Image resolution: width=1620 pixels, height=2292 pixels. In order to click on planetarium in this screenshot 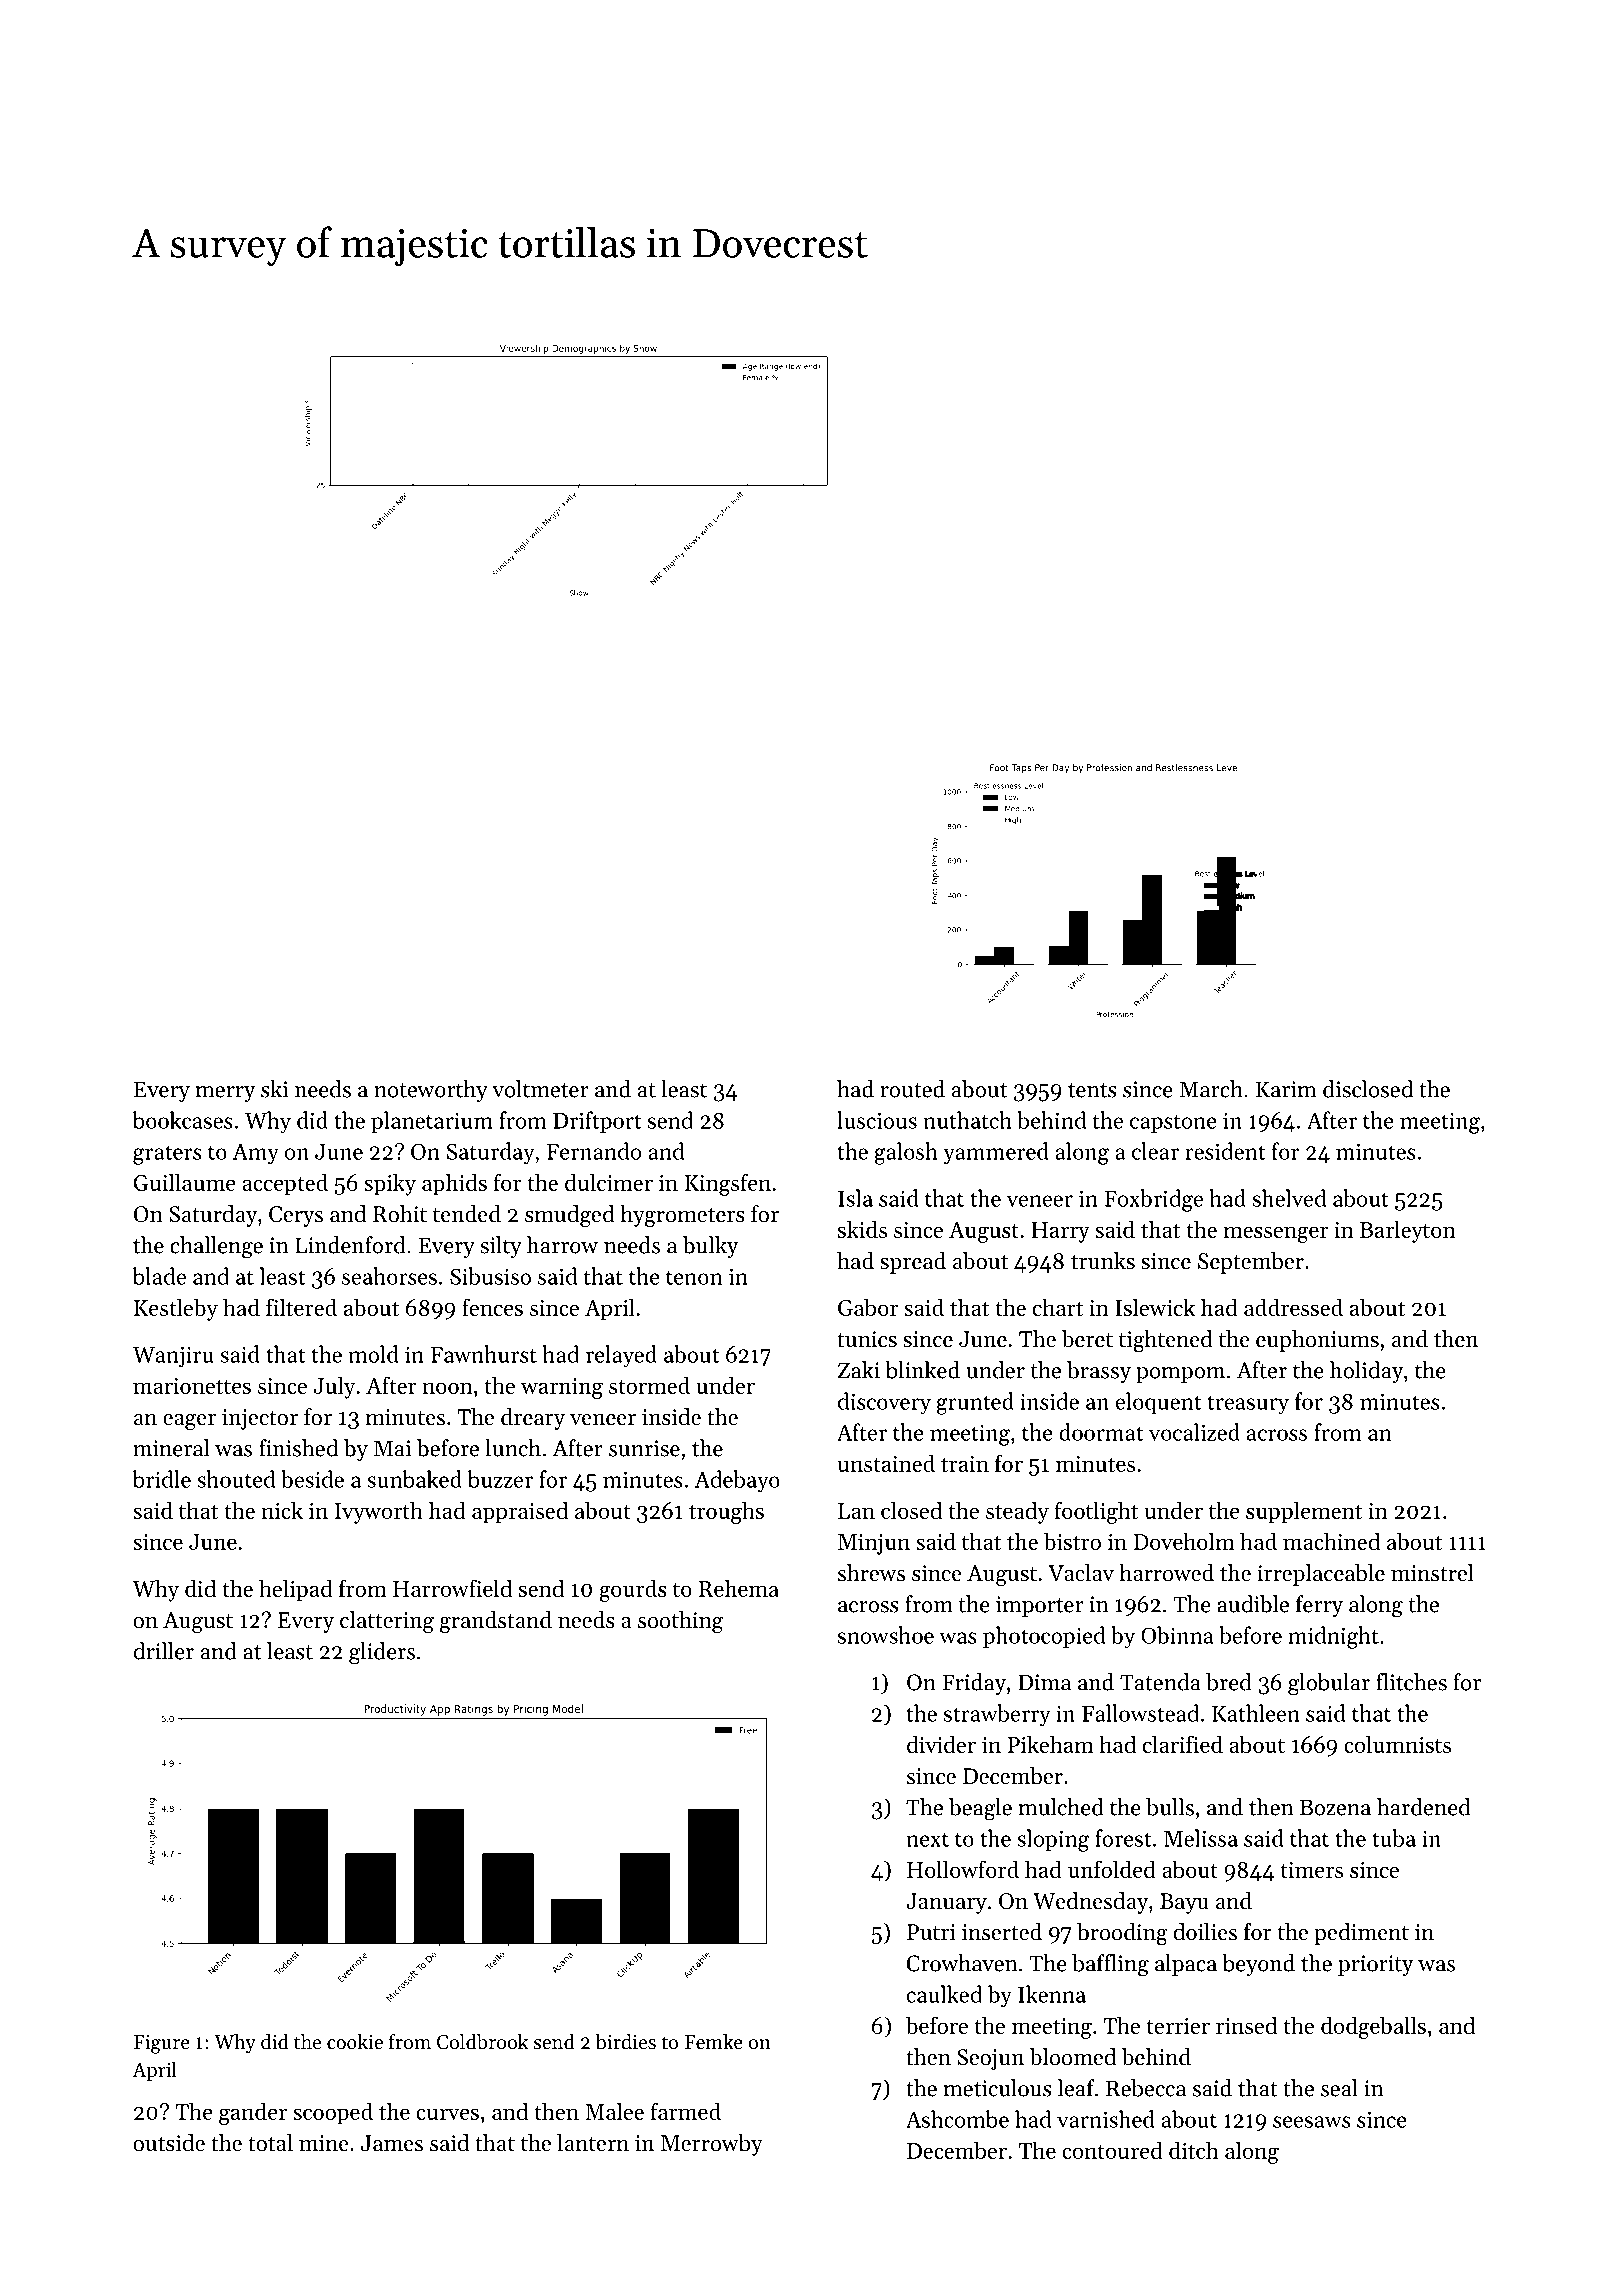, I will do `click(432, 1122)`.
